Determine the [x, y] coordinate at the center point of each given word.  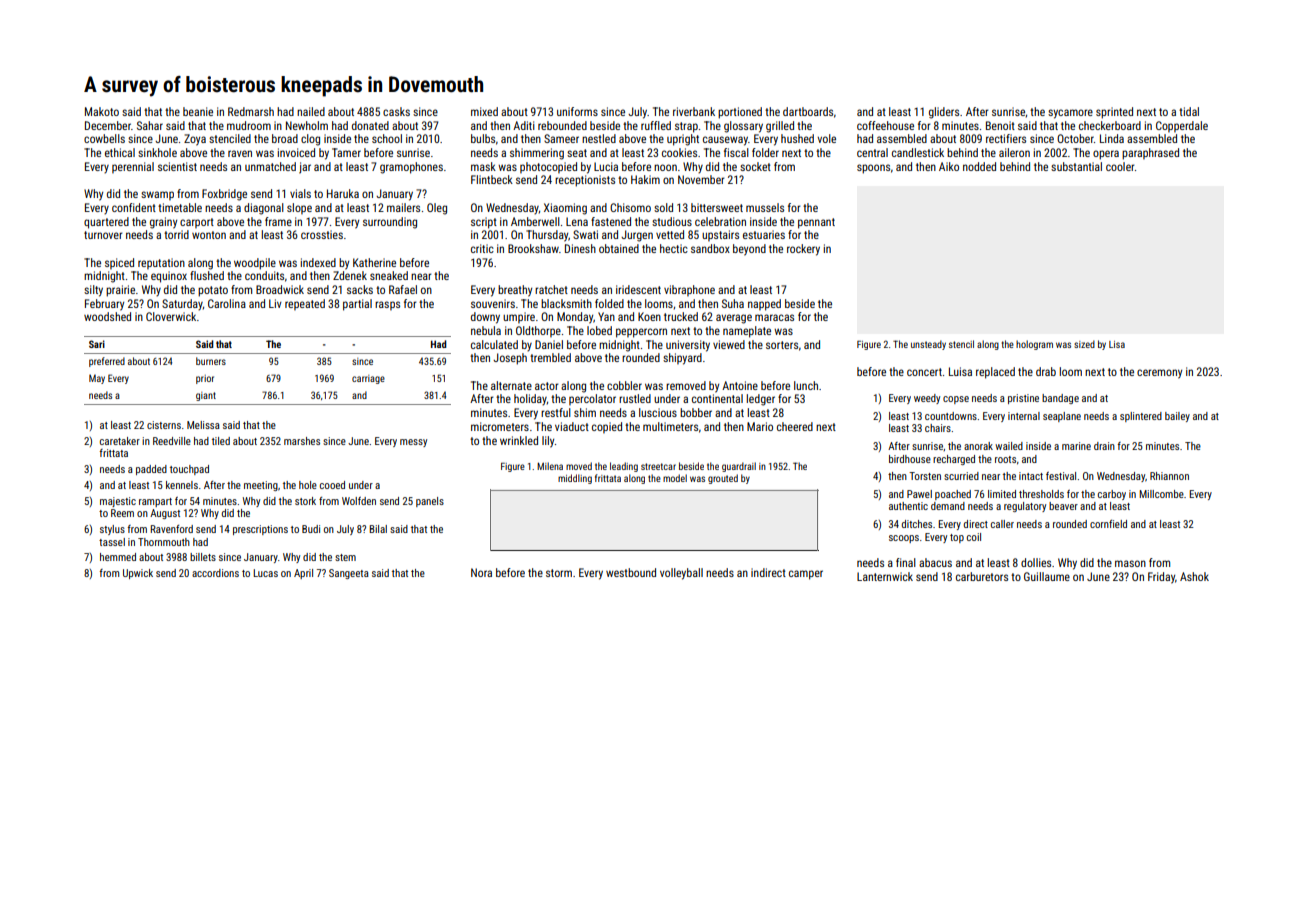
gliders [944, 113]
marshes [302, 441]
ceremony [1159, 374]
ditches [917, 524]
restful [556, 412]
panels [430, 502]
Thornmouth [164, 542]
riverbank [694, 111]
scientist [177, 166]
